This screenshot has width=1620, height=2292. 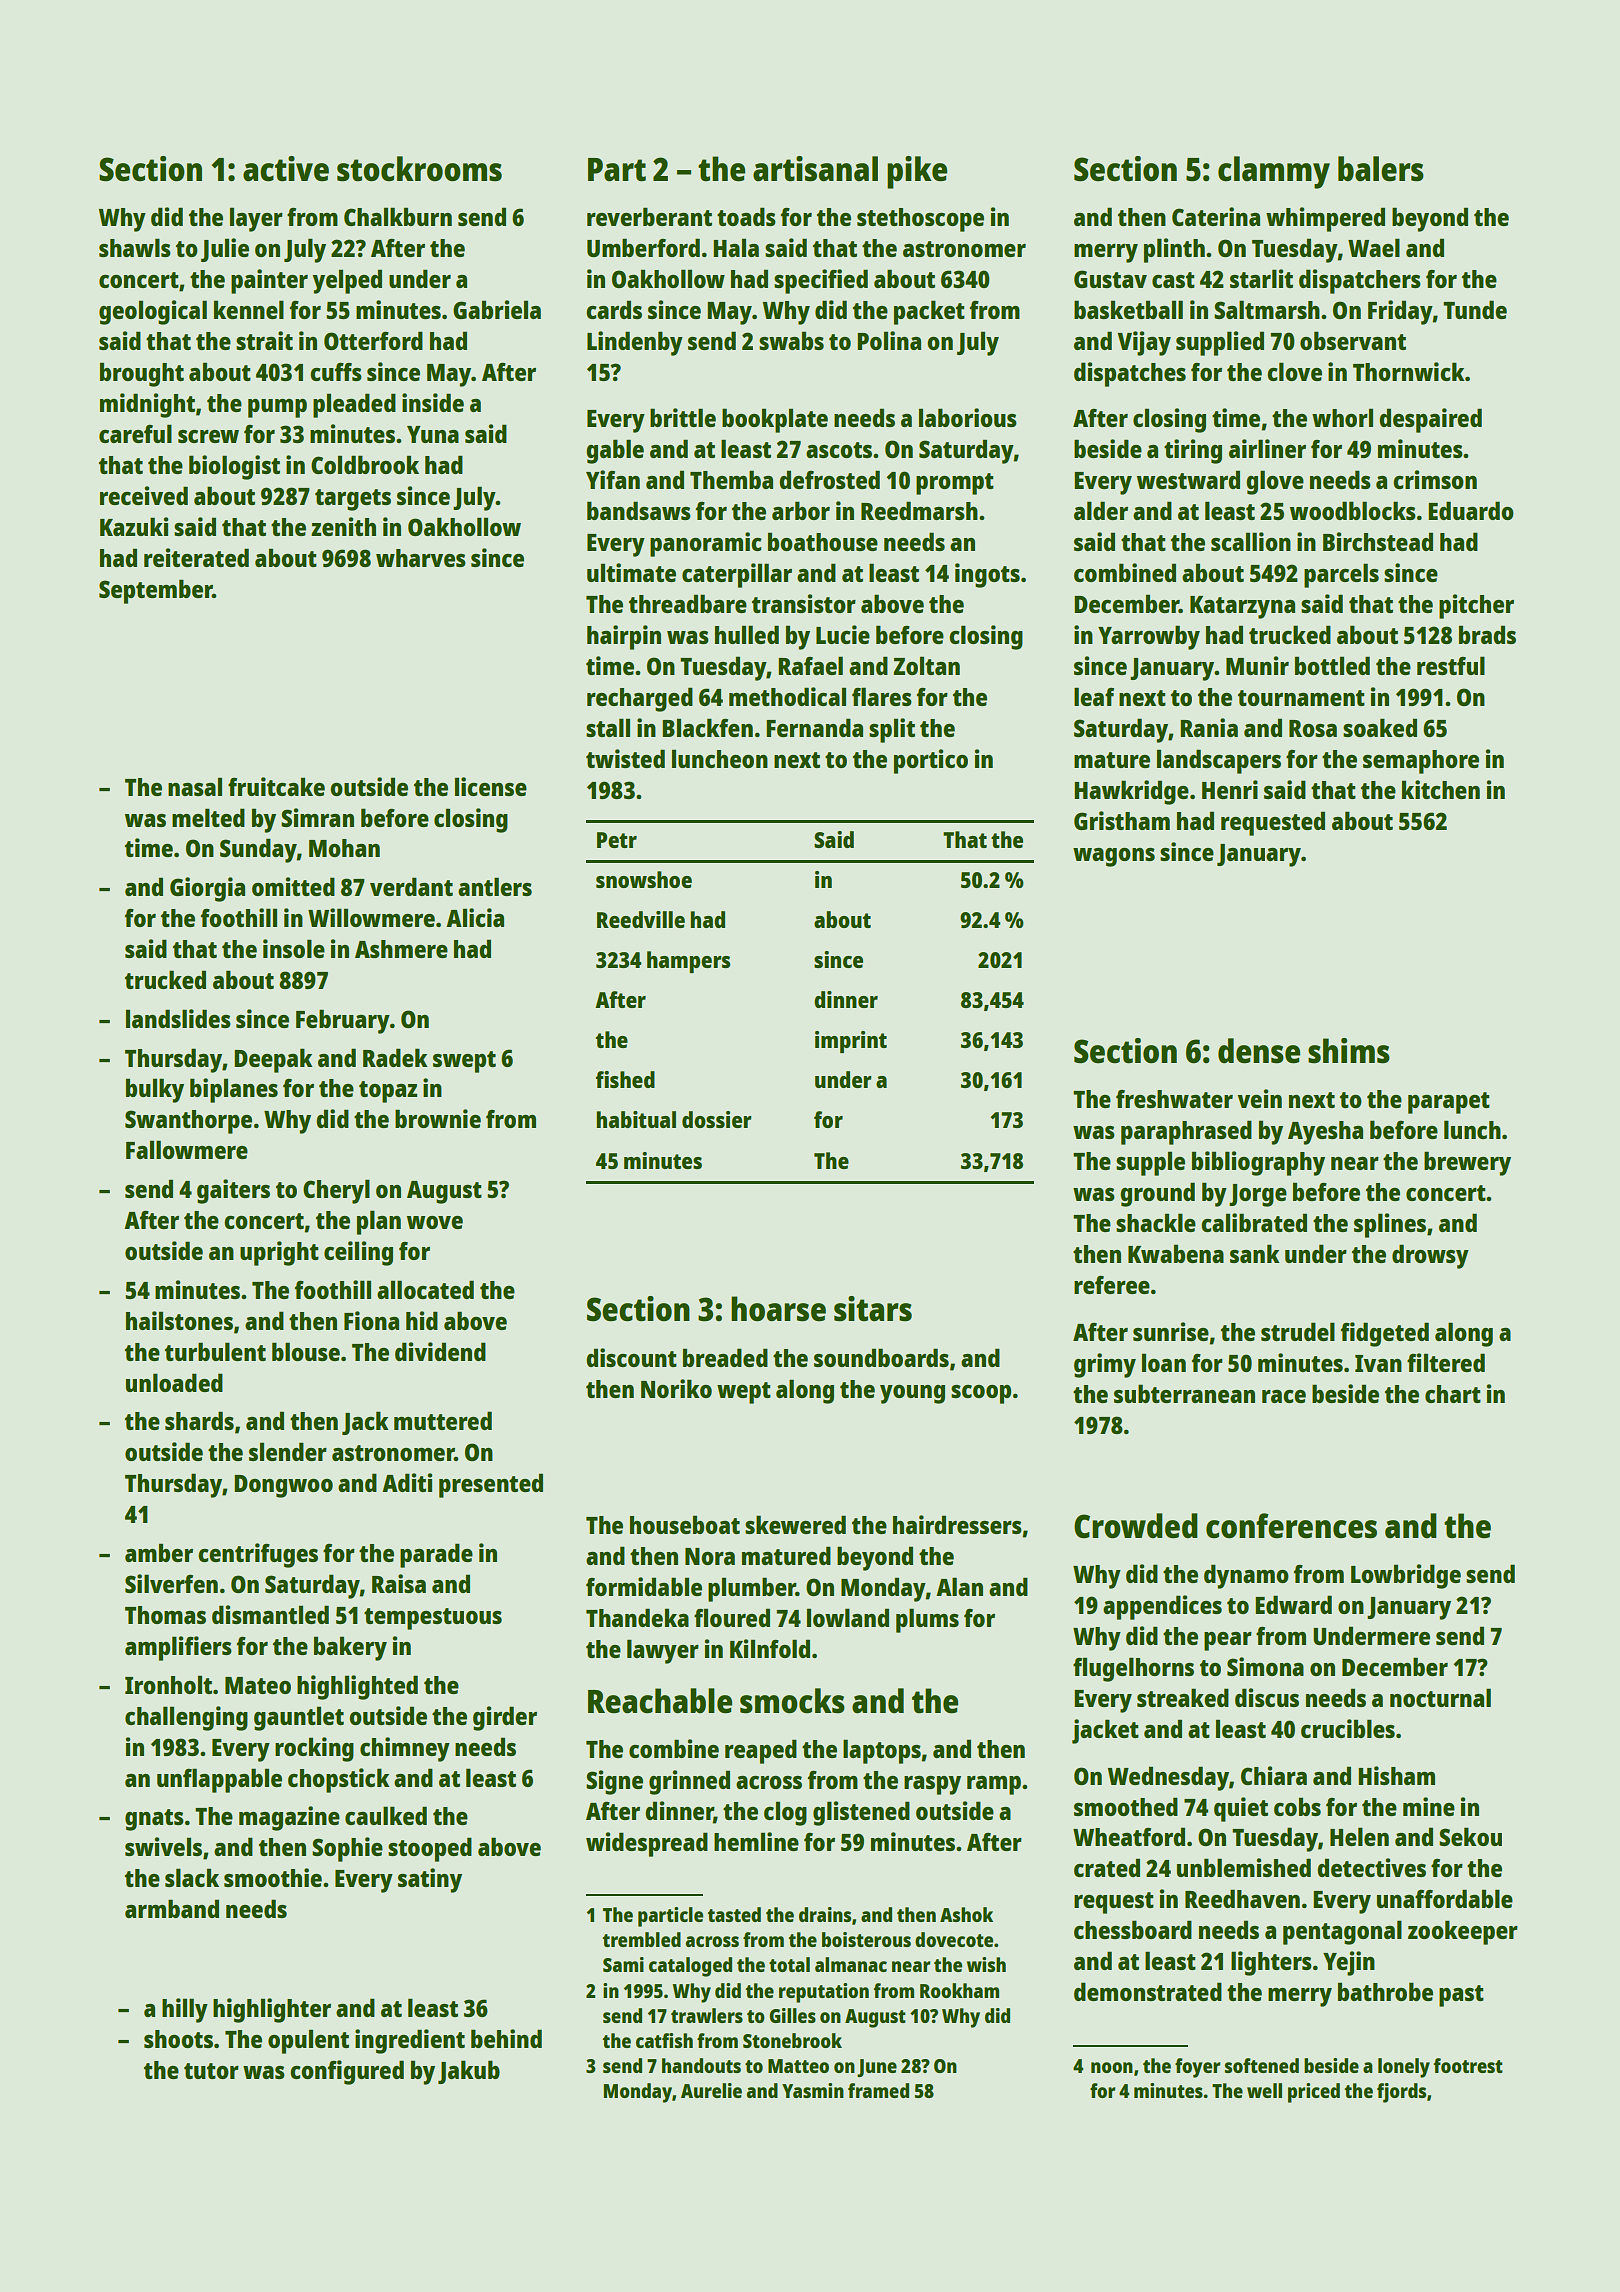 I want to click on amber, so click(x=159, y=1552).
